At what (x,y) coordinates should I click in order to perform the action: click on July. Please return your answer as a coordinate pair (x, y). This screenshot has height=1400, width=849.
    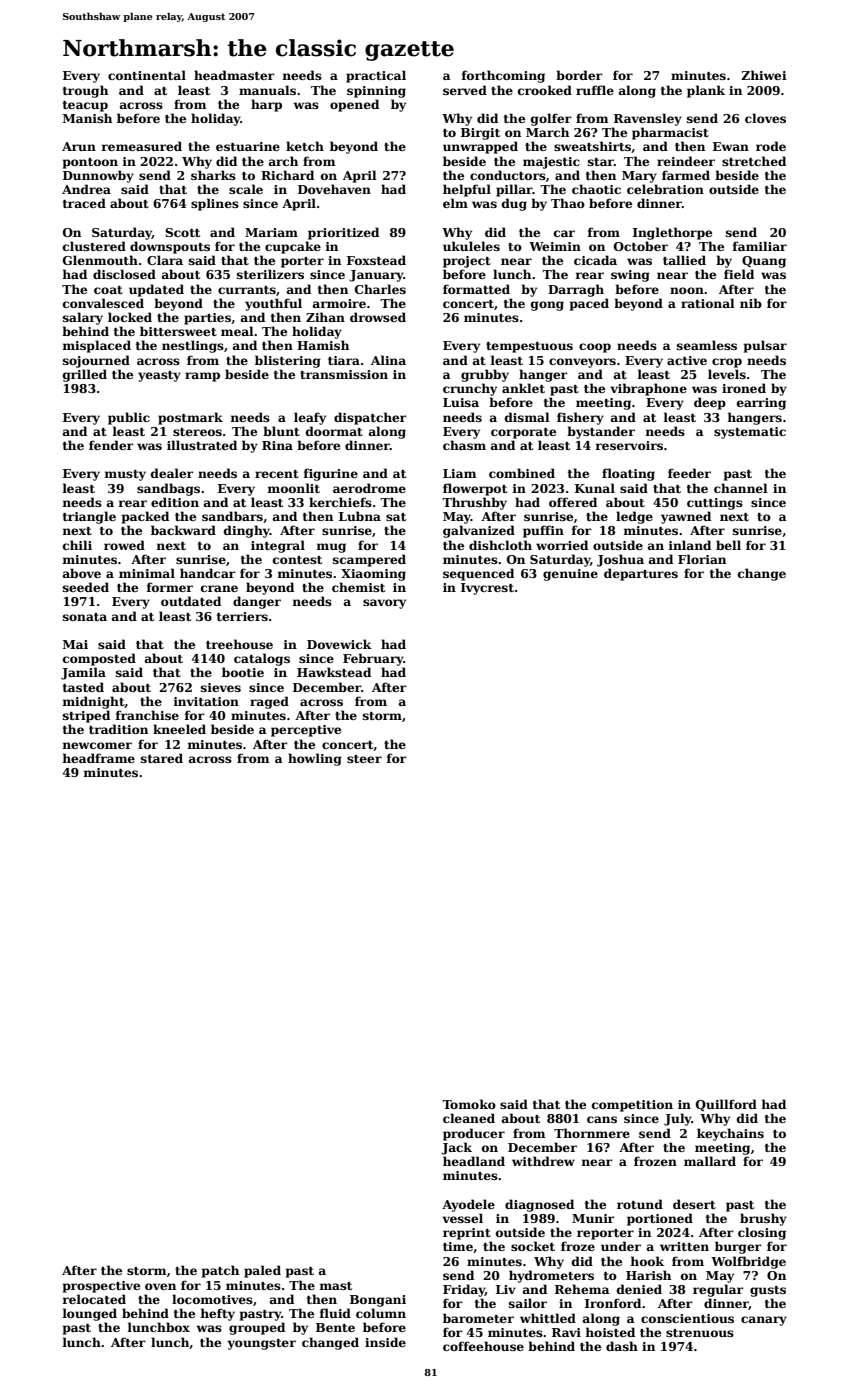
    Looking at the image, I should click on (678, 1119).
